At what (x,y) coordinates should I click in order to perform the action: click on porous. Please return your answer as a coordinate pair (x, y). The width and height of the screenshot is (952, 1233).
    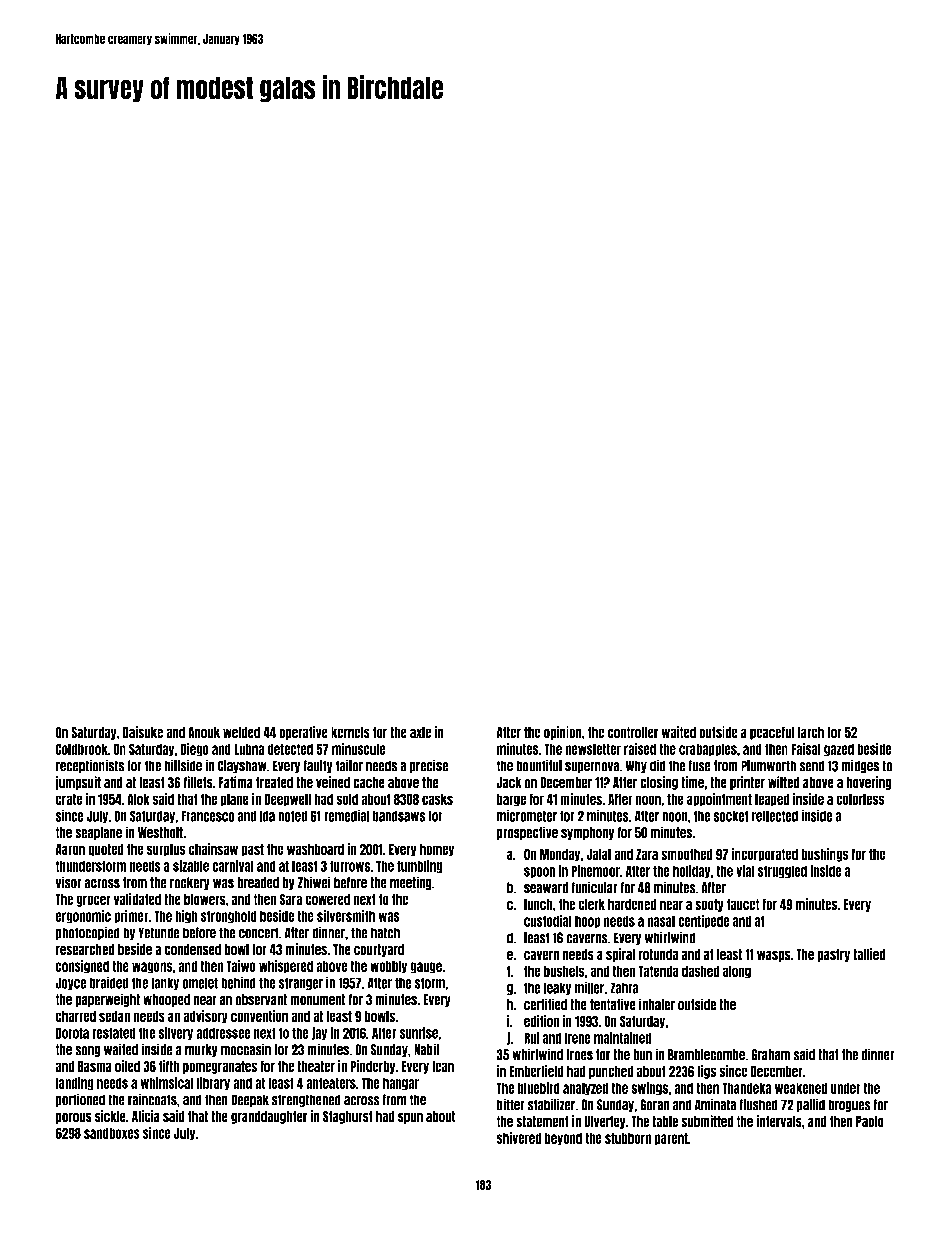
    Looking at the image, I should click on (74, 1118).
